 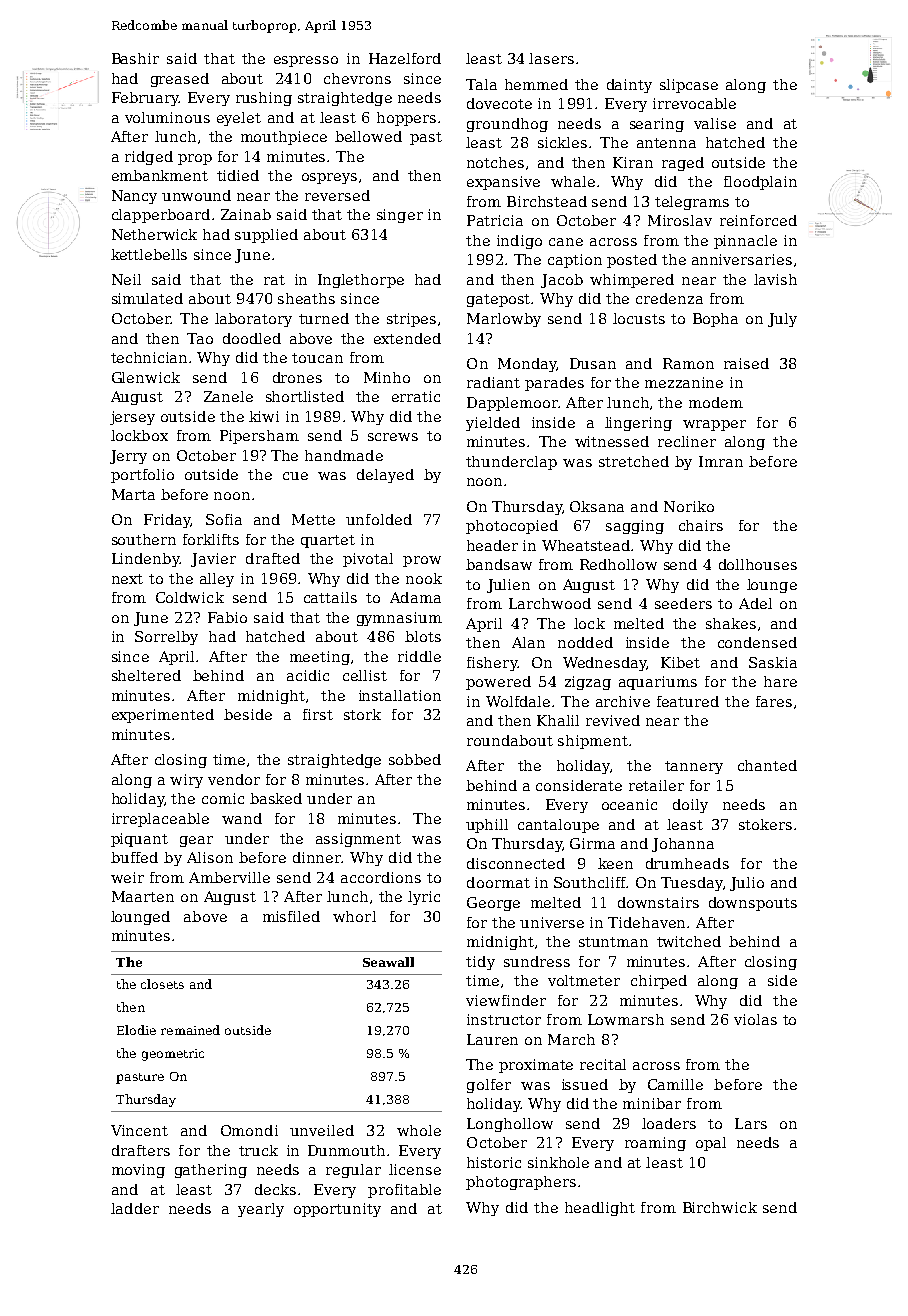 What do you see at coordinates (629, 86) in the screenshot?
I see `dainty` at bounding box center [629, 86].
